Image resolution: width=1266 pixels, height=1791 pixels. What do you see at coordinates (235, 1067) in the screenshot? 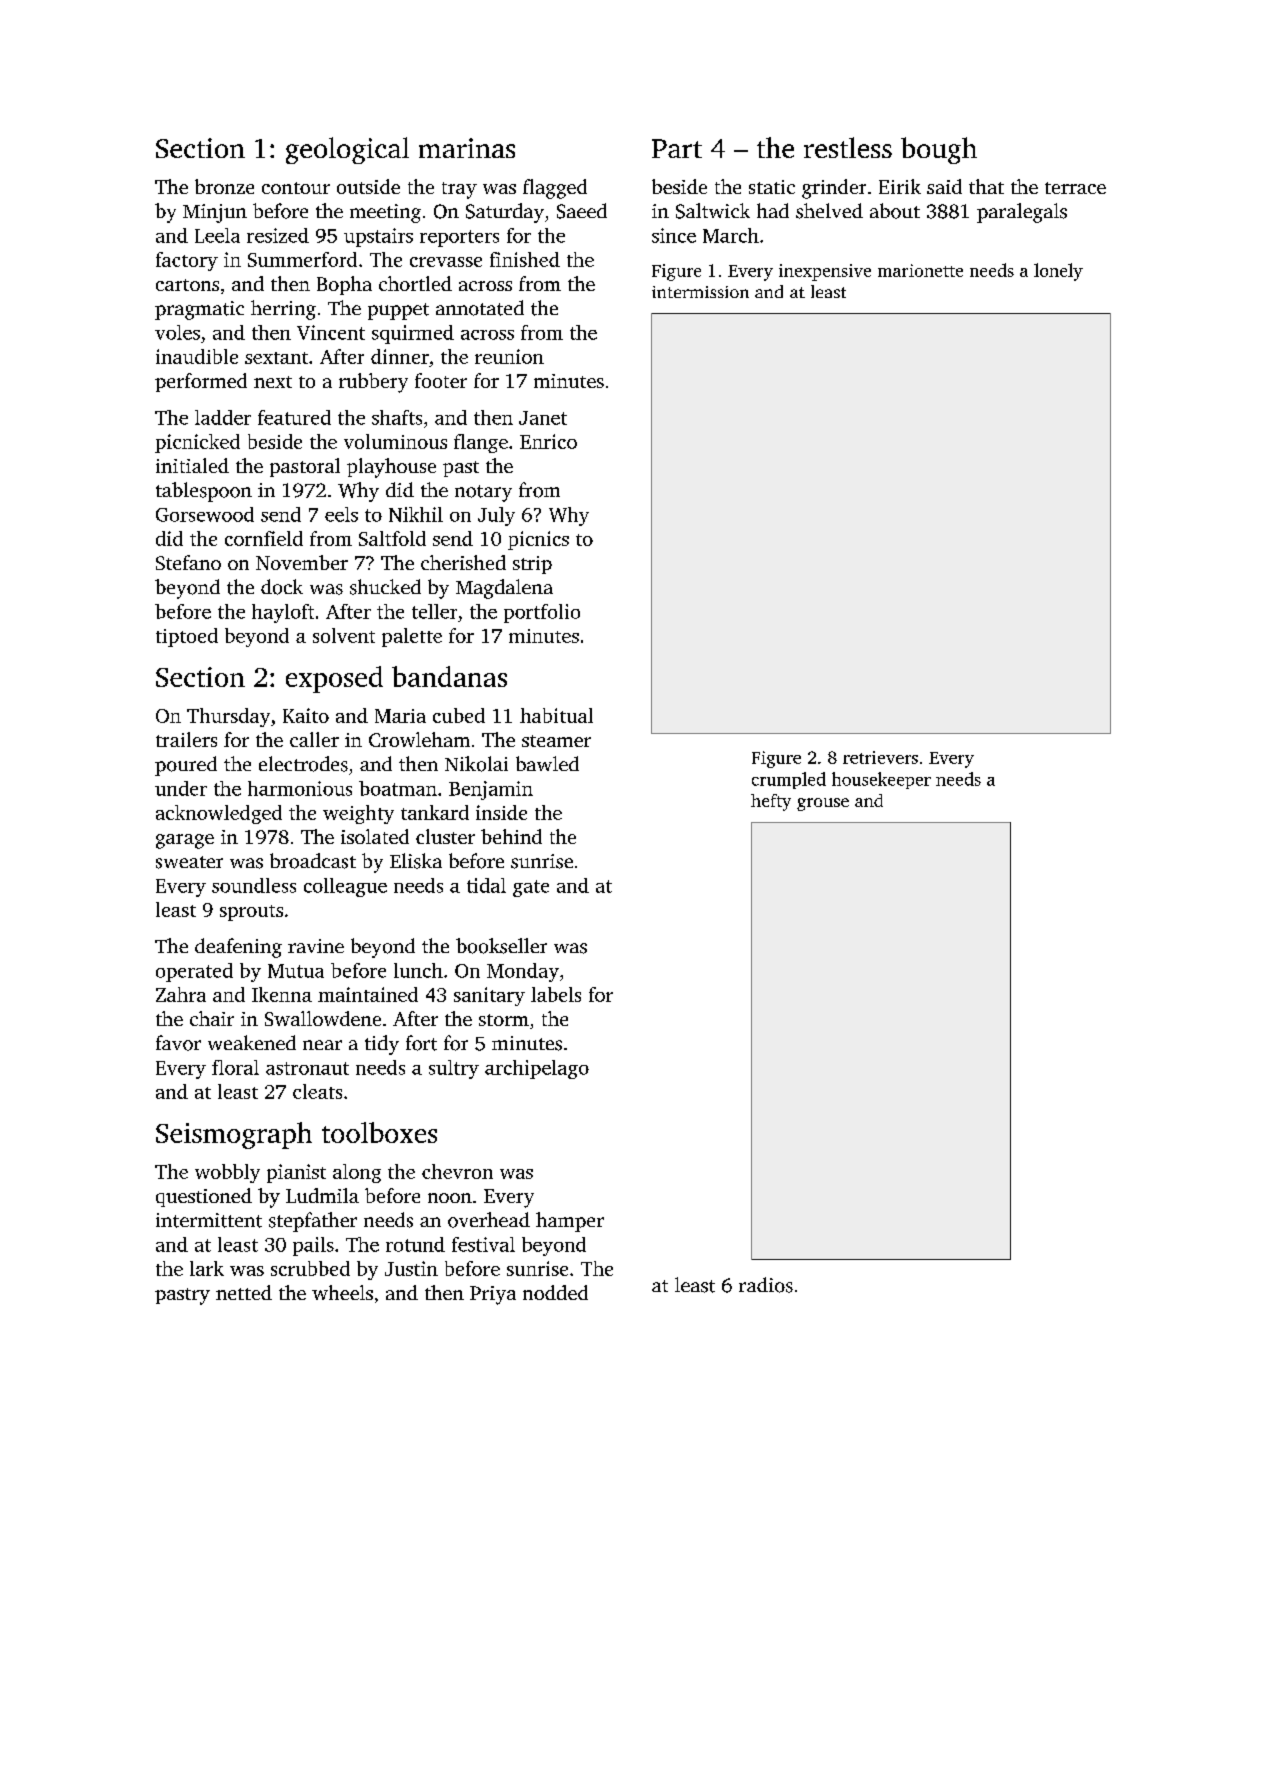
I see `floral` at bounding box center [235, 1067].
